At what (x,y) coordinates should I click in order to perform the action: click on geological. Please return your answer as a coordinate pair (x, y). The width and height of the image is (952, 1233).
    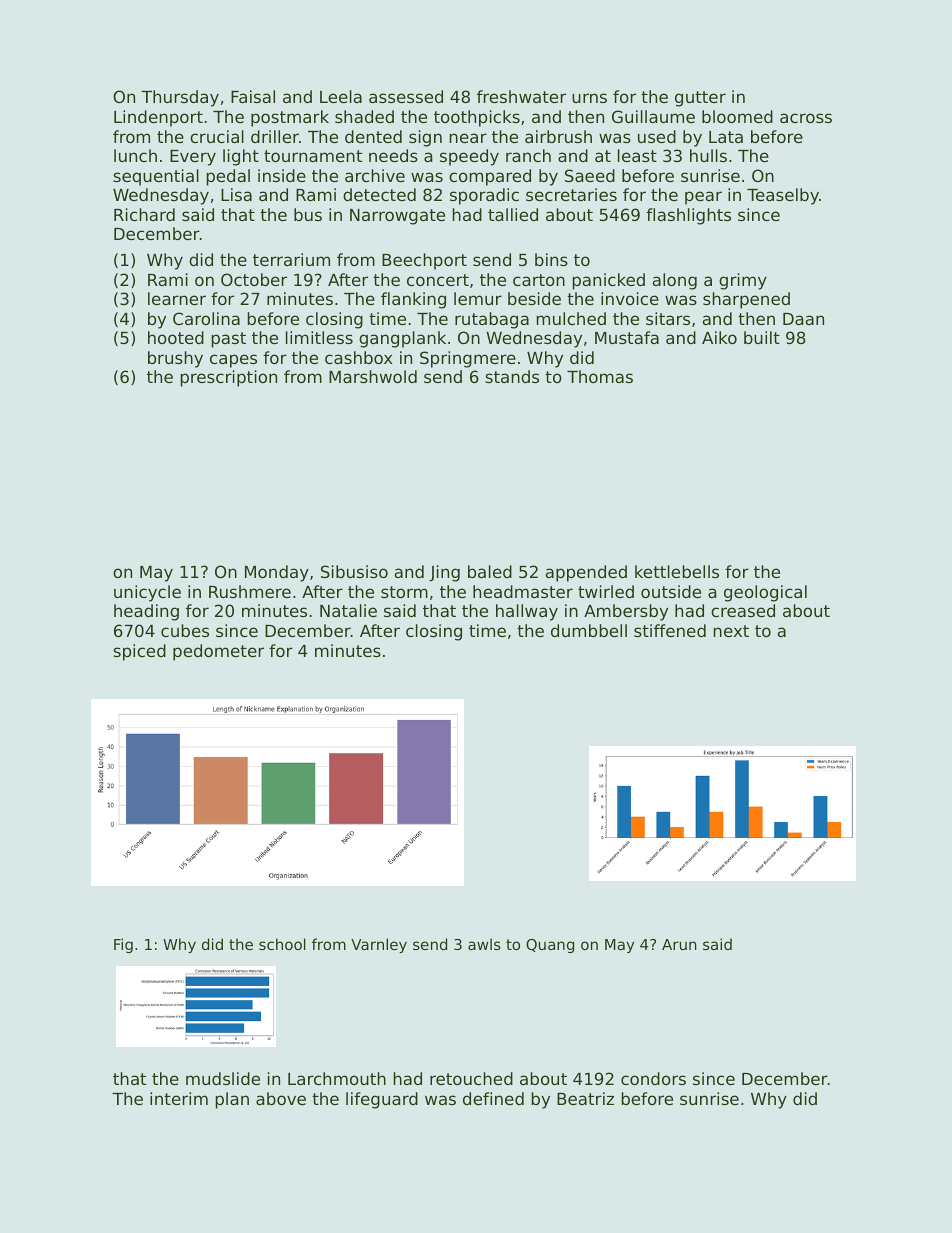
    Looking at the image, I should click on (765, 593).
